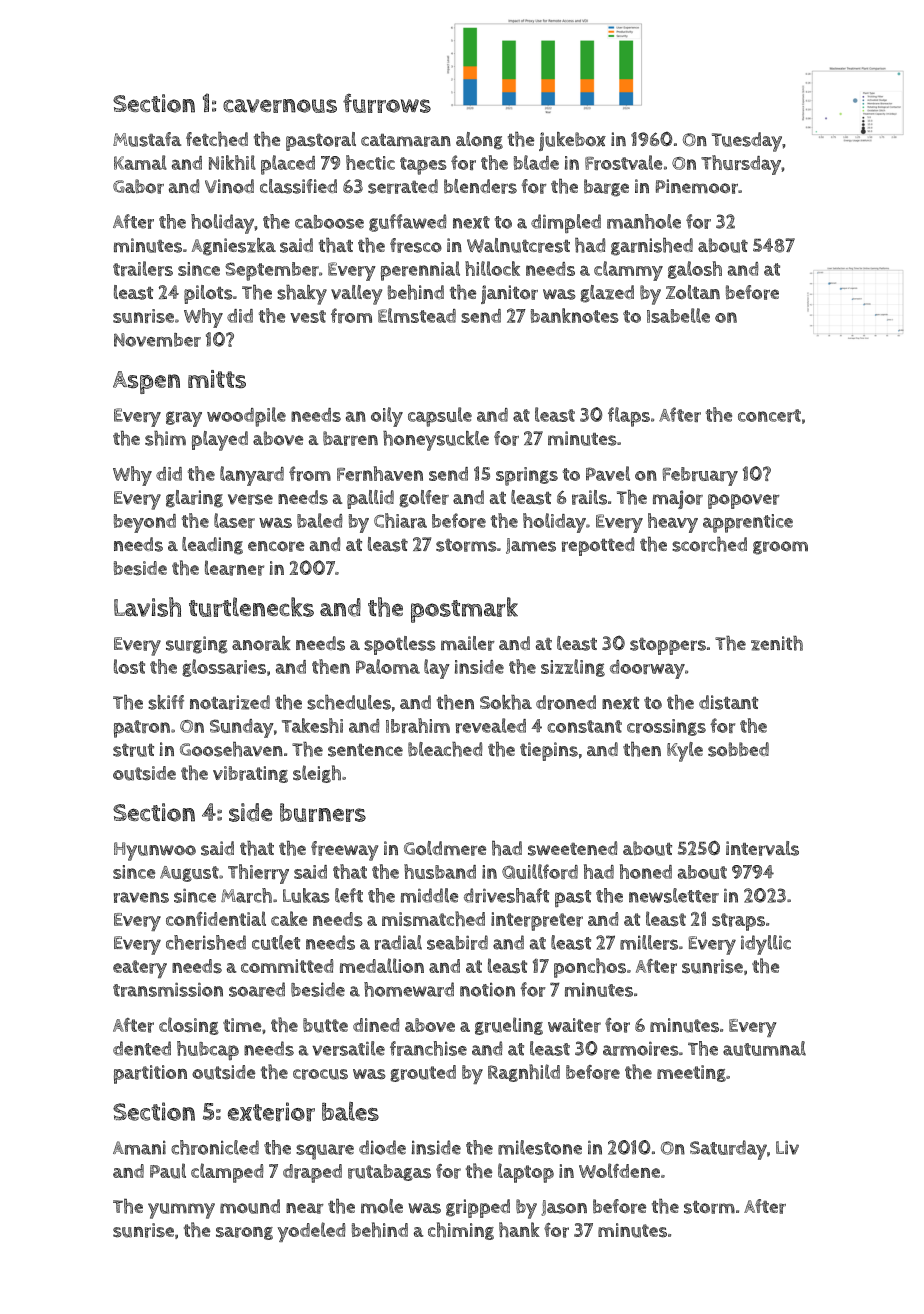  Describe the element at coordinates (748, 523) in the page. I see `apprentice` at that location.
